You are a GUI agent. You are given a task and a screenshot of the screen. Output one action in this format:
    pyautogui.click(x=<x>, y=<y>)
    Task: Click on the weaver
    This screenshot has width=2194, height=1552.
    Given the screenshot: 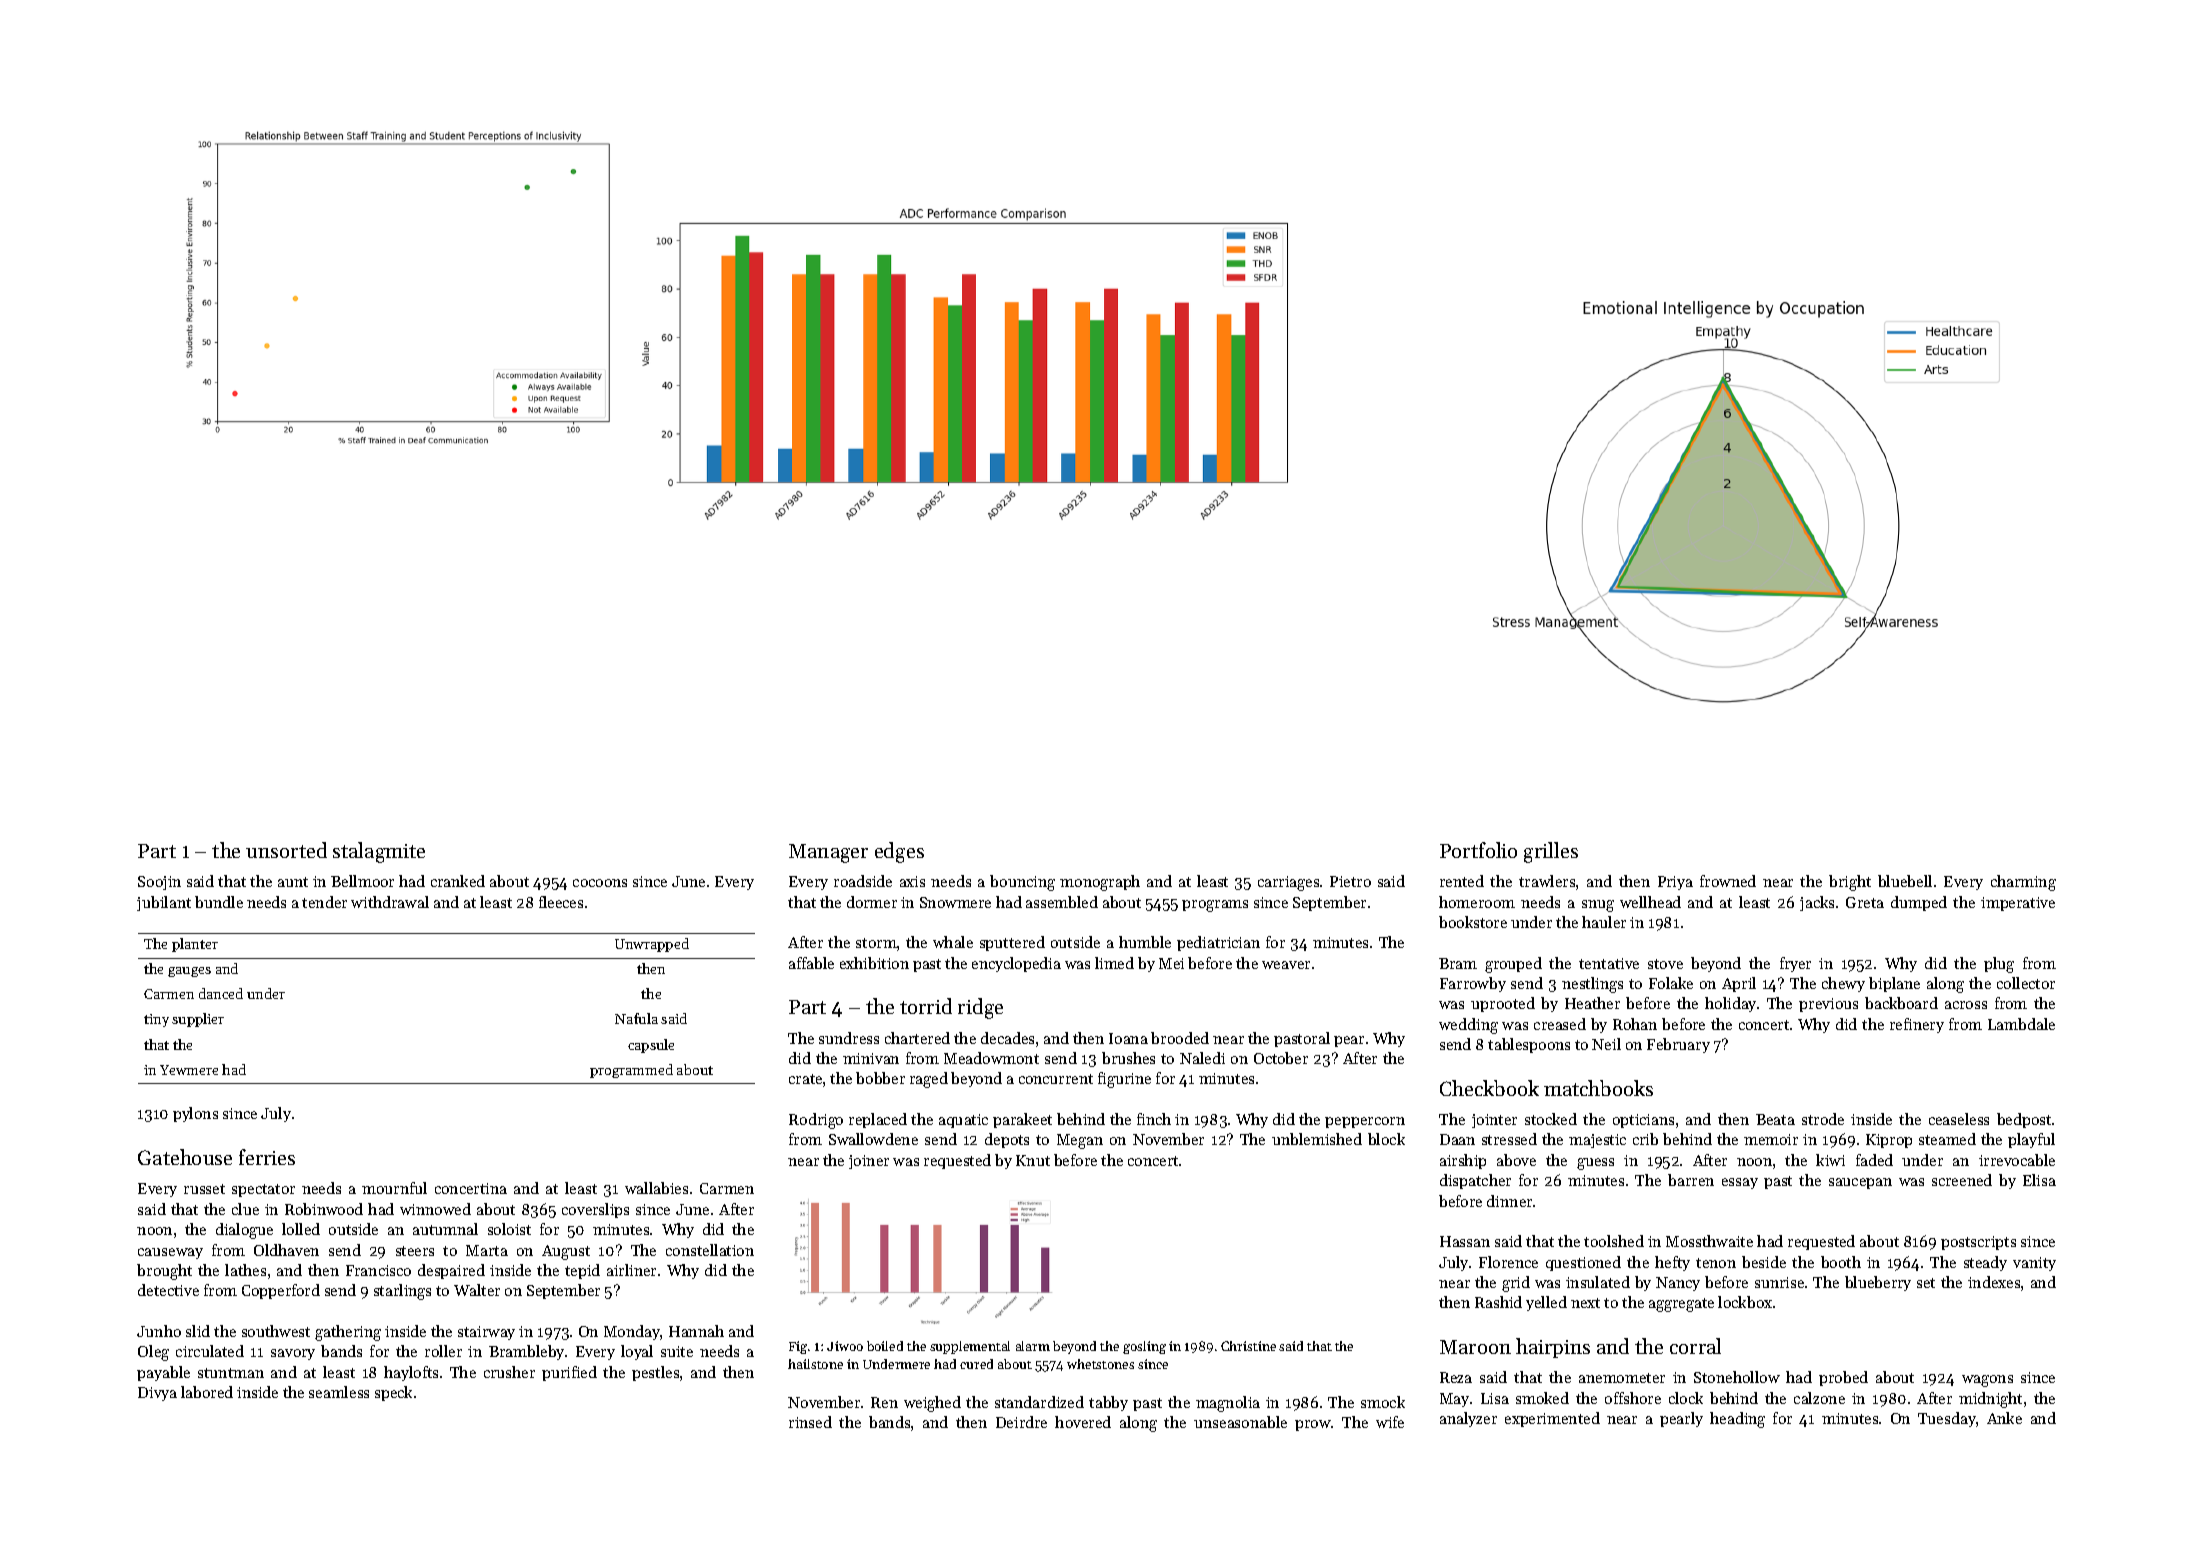 What is the action you would take?
    pyautogui.click(x=1286, y=965)
